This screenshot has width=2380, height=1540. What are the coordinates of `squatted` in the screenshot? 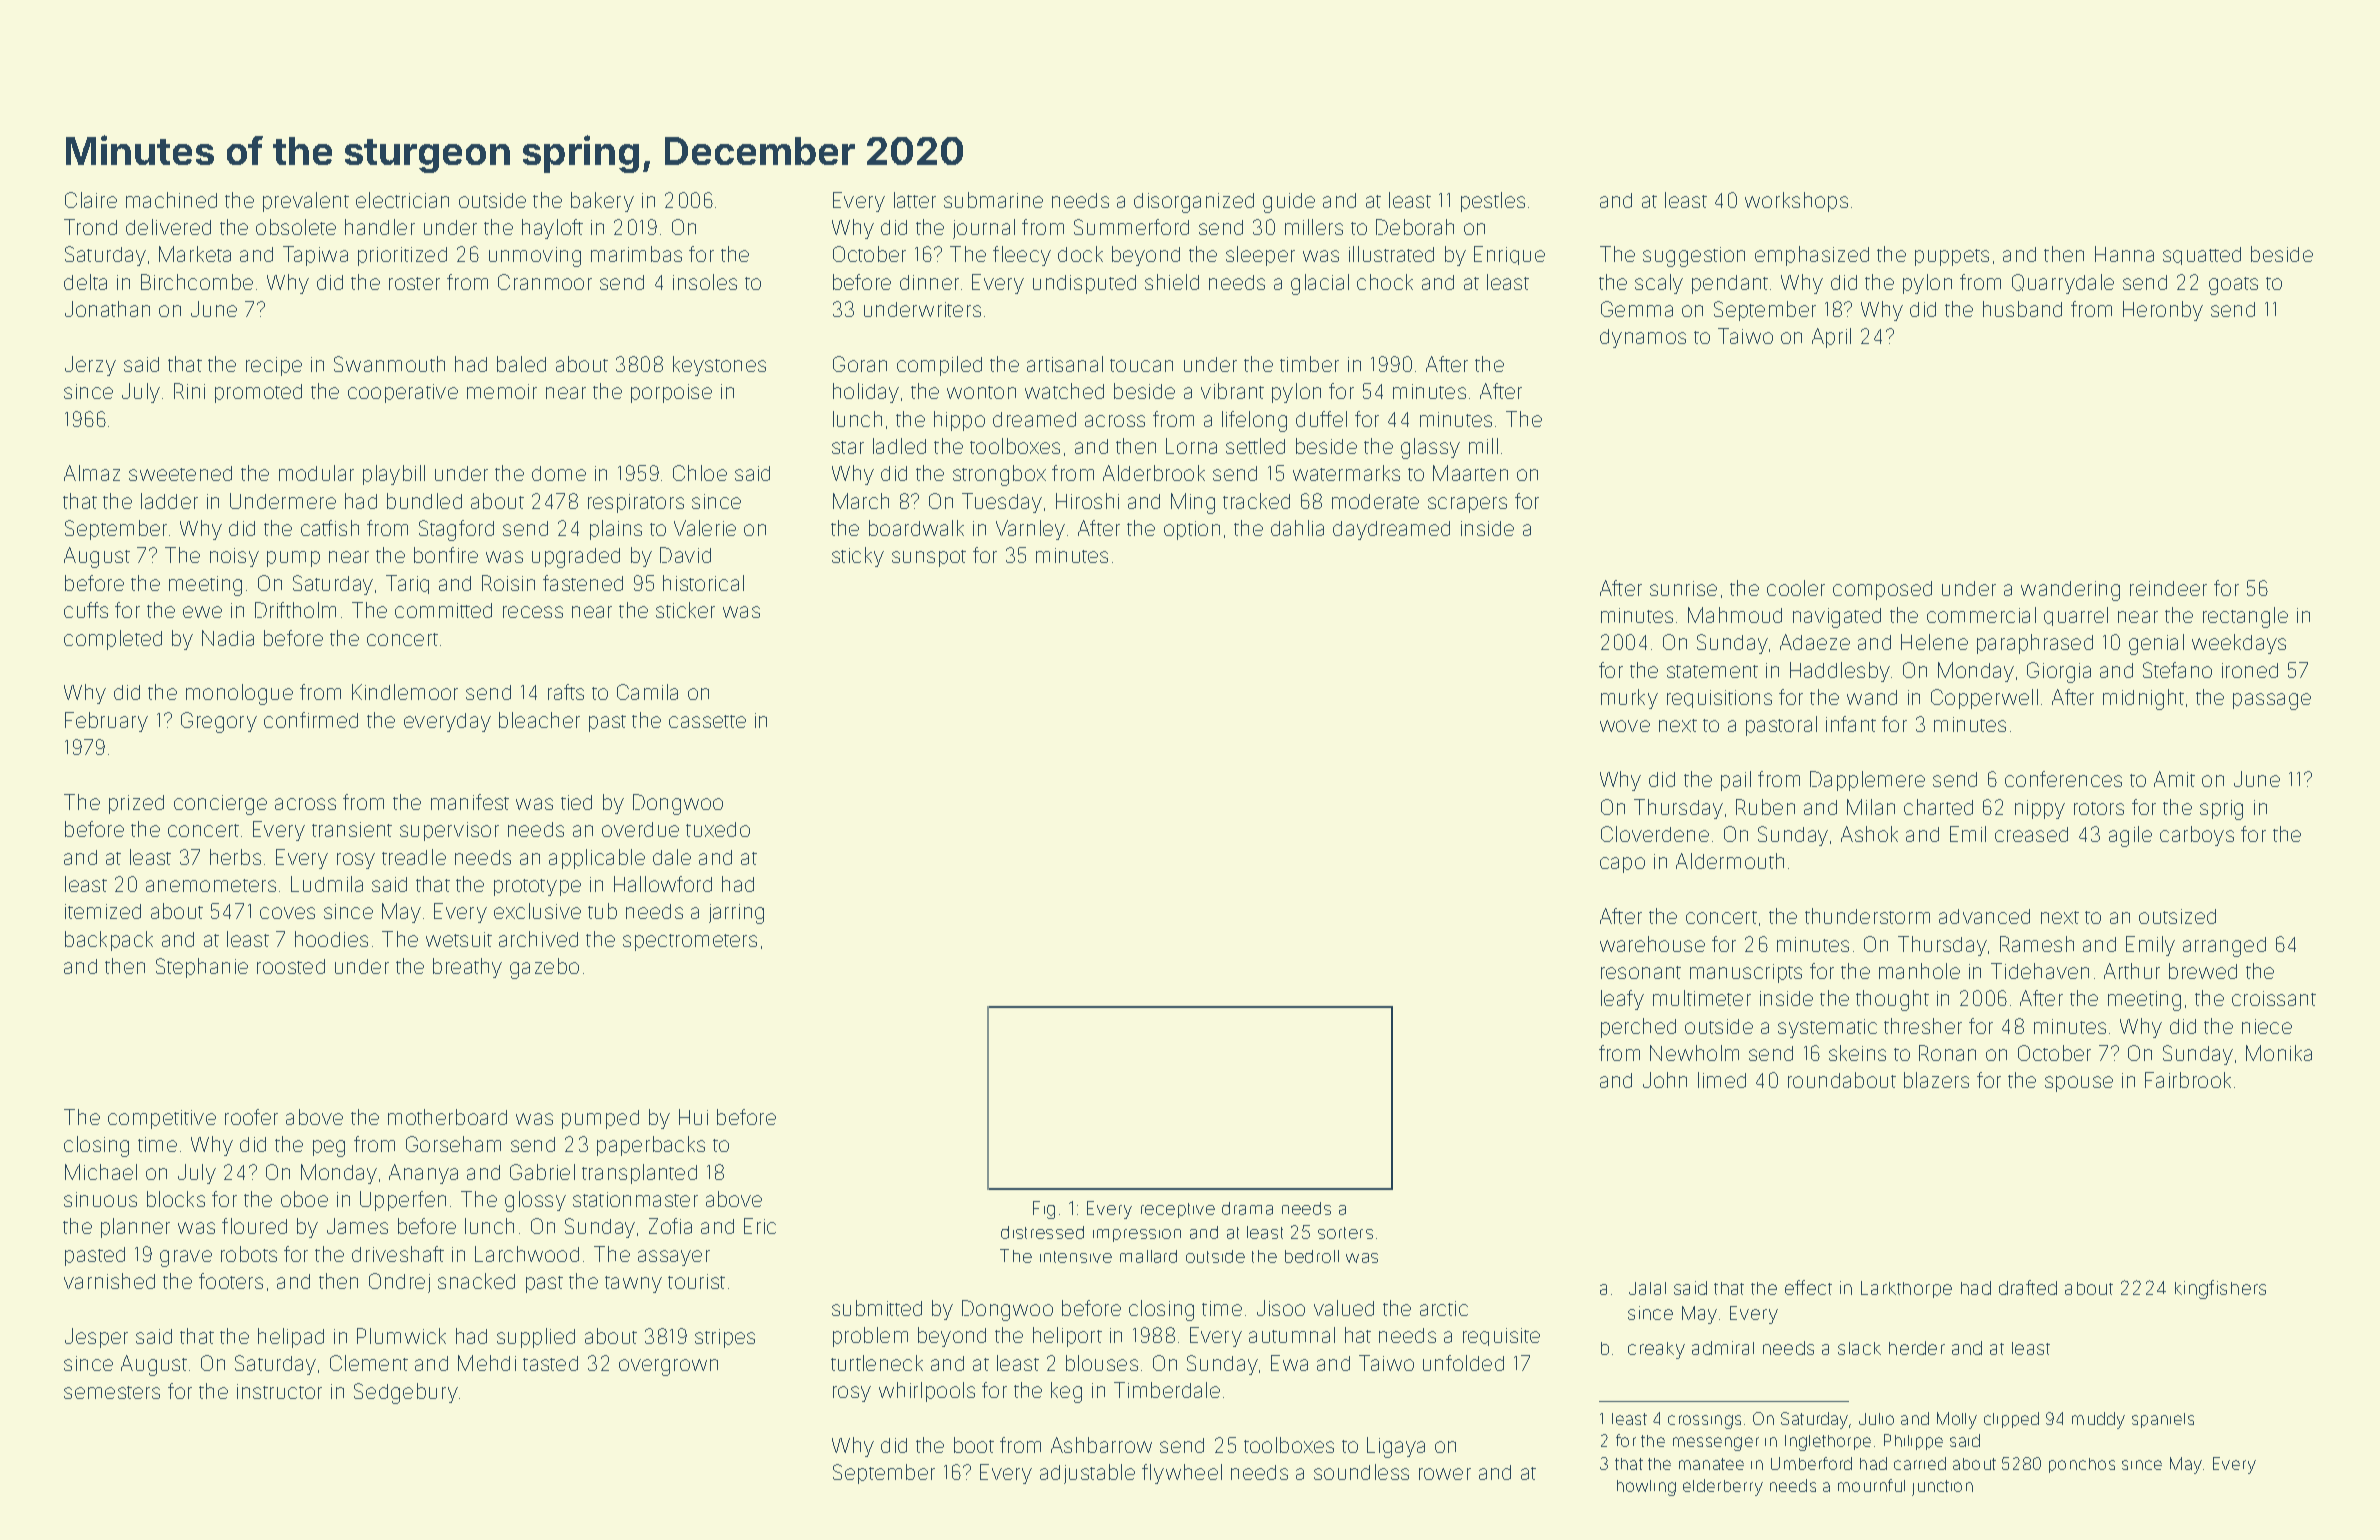 It's located at (2202, 256).
